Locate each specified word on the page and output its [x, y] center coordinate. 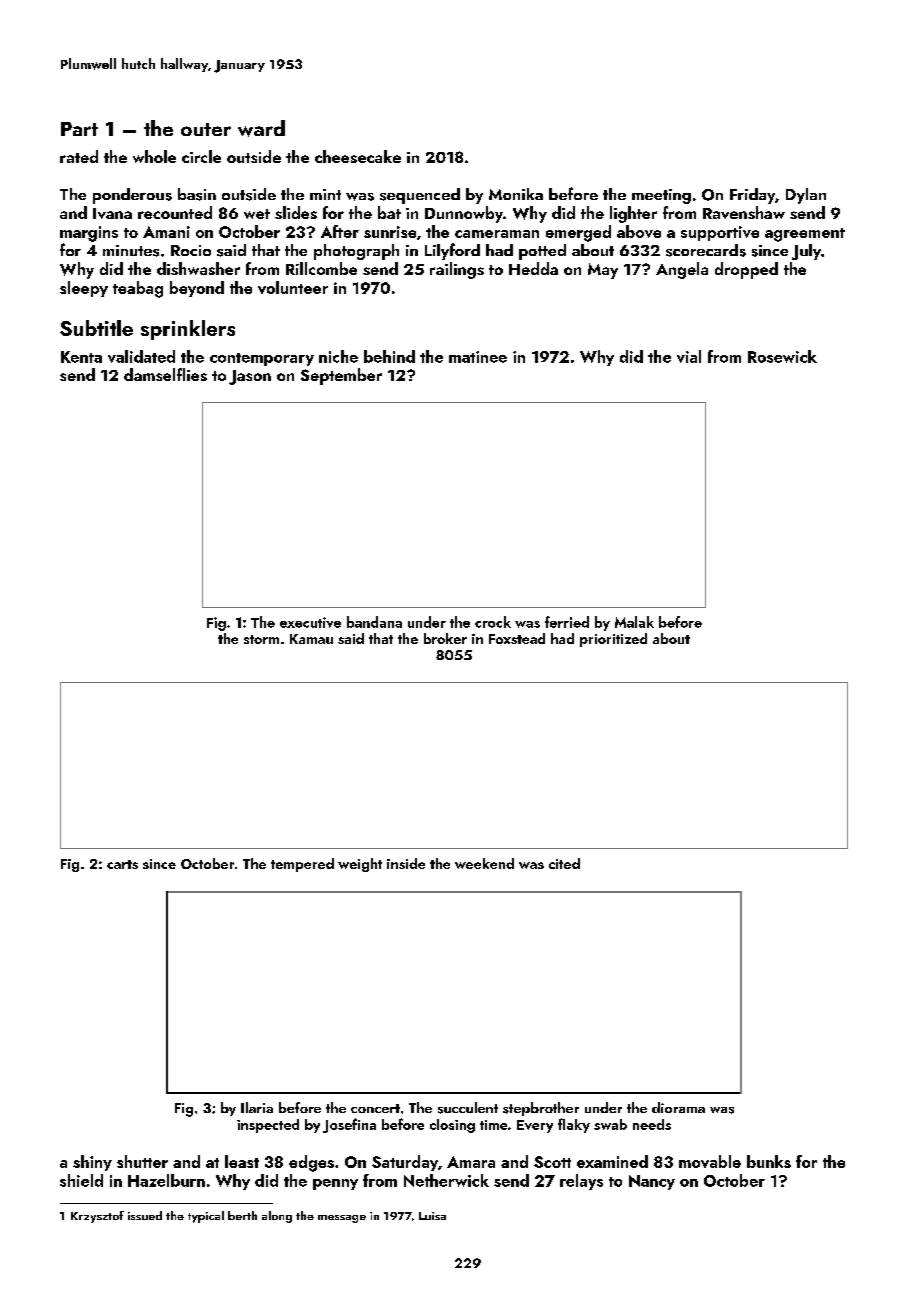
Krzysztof [97, 1217]
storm [261, 639]
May [603, 271]
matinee [478, 357]
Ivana [112, 213]
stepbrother [541, 1109]
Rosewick [782, 356]
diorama [678, 1107]
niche [338, 356]
